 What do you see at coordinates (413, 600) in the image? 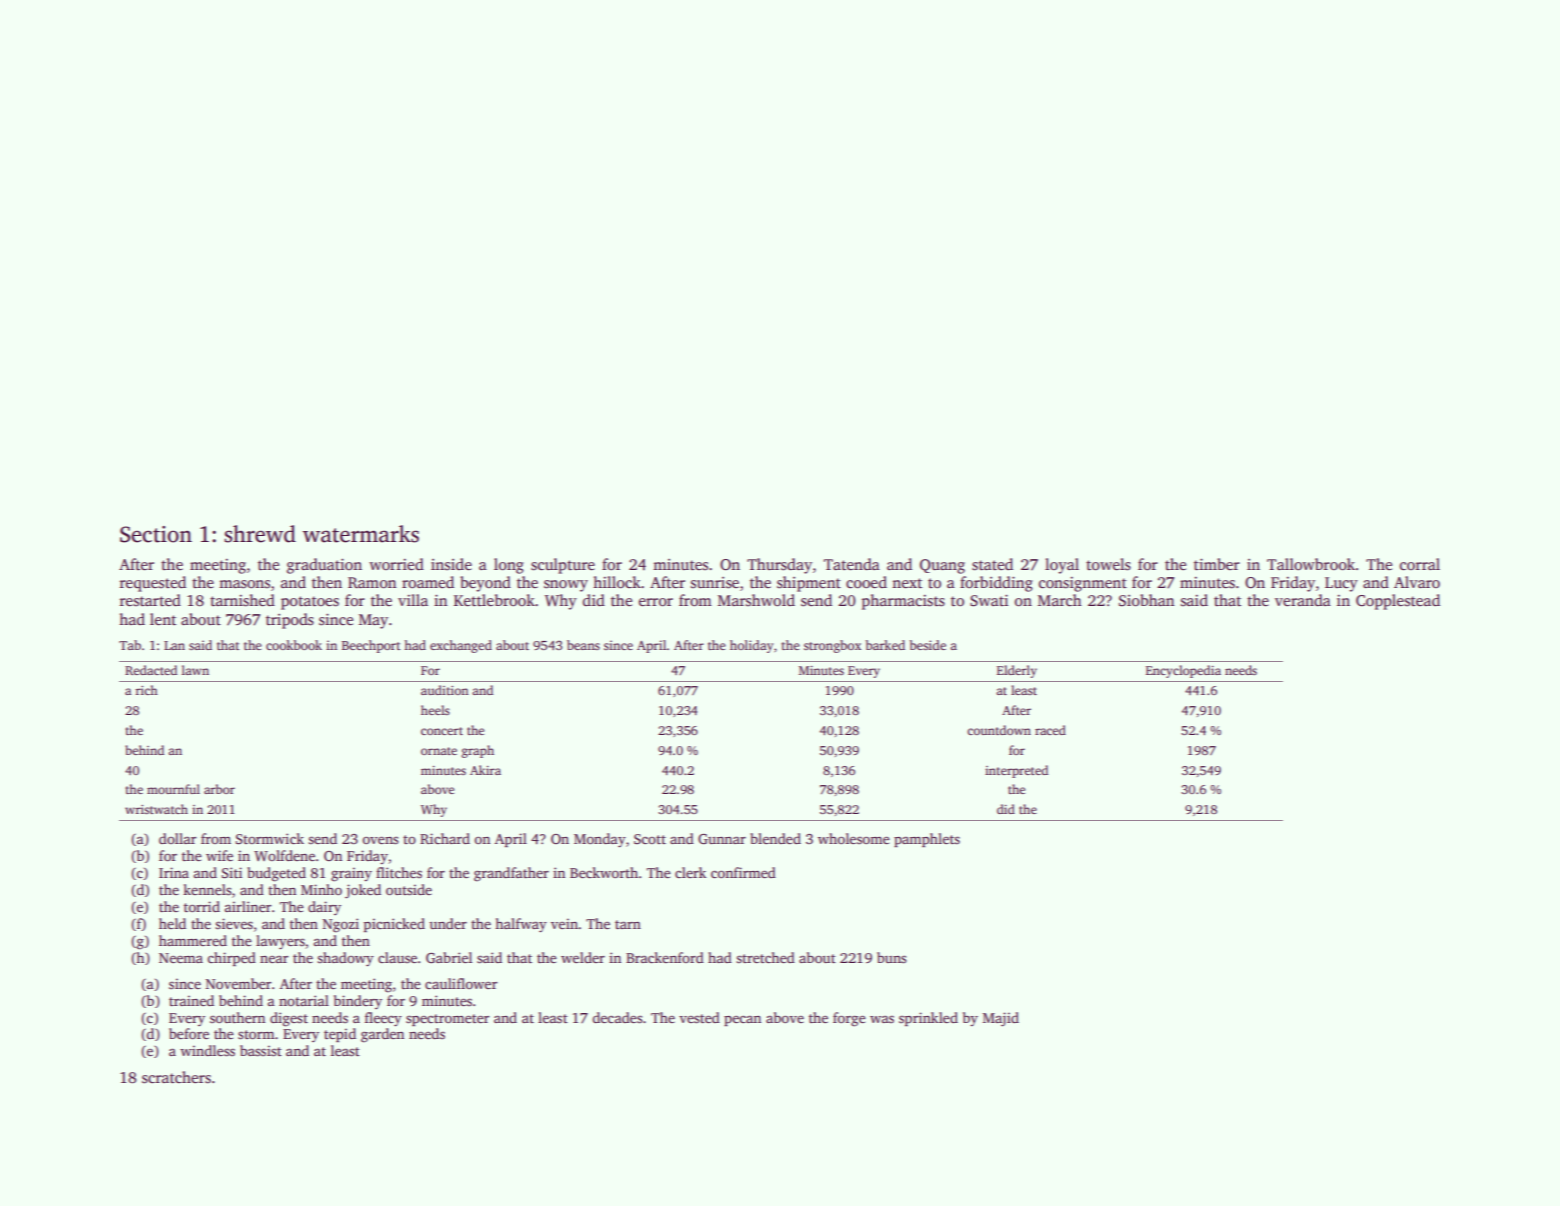
I see `villa` at bounding box center [413, 600].
